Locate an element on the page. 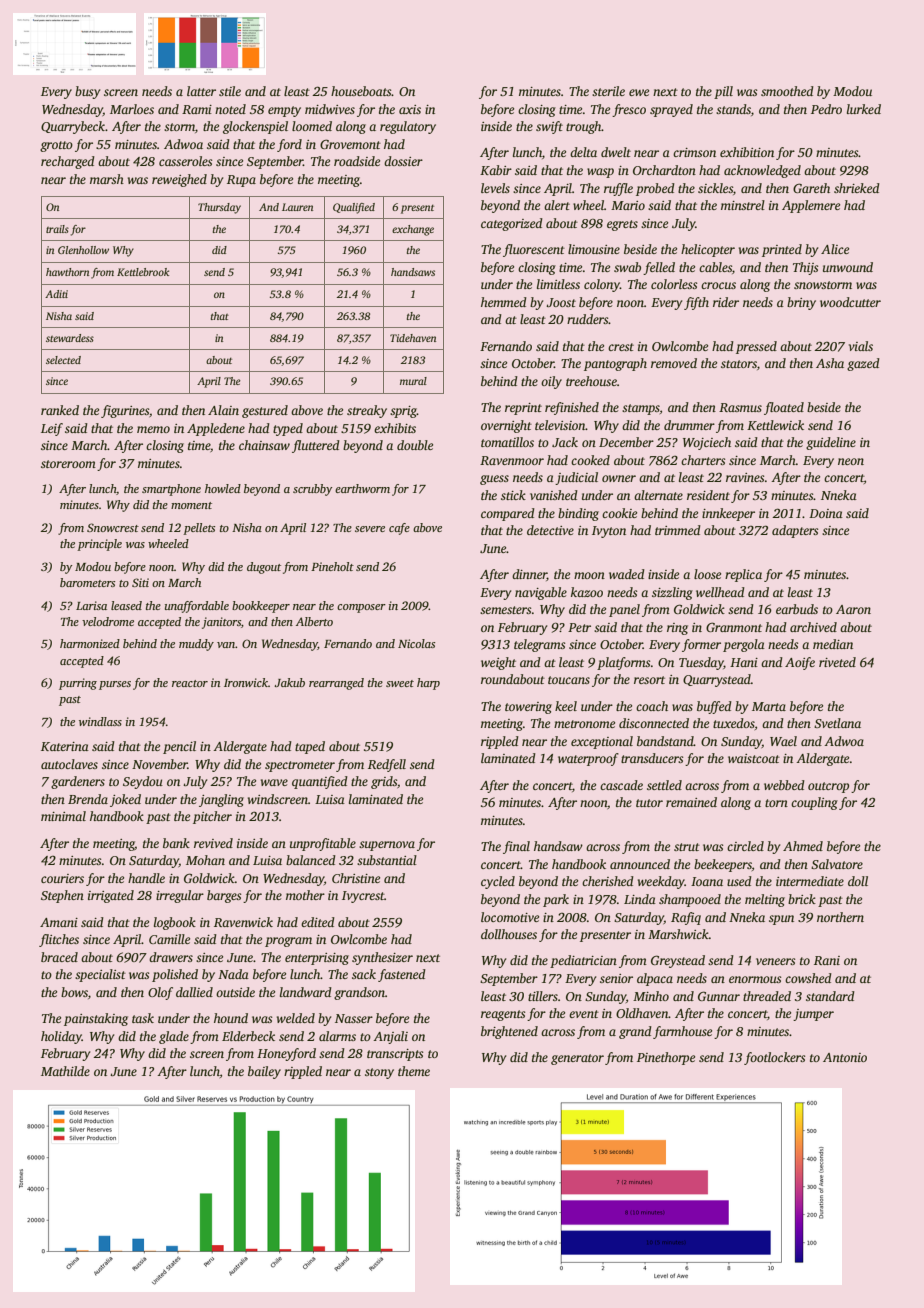 The width and height of the document is (924, 1308). houseboats is located at coordinates (361, 91).
